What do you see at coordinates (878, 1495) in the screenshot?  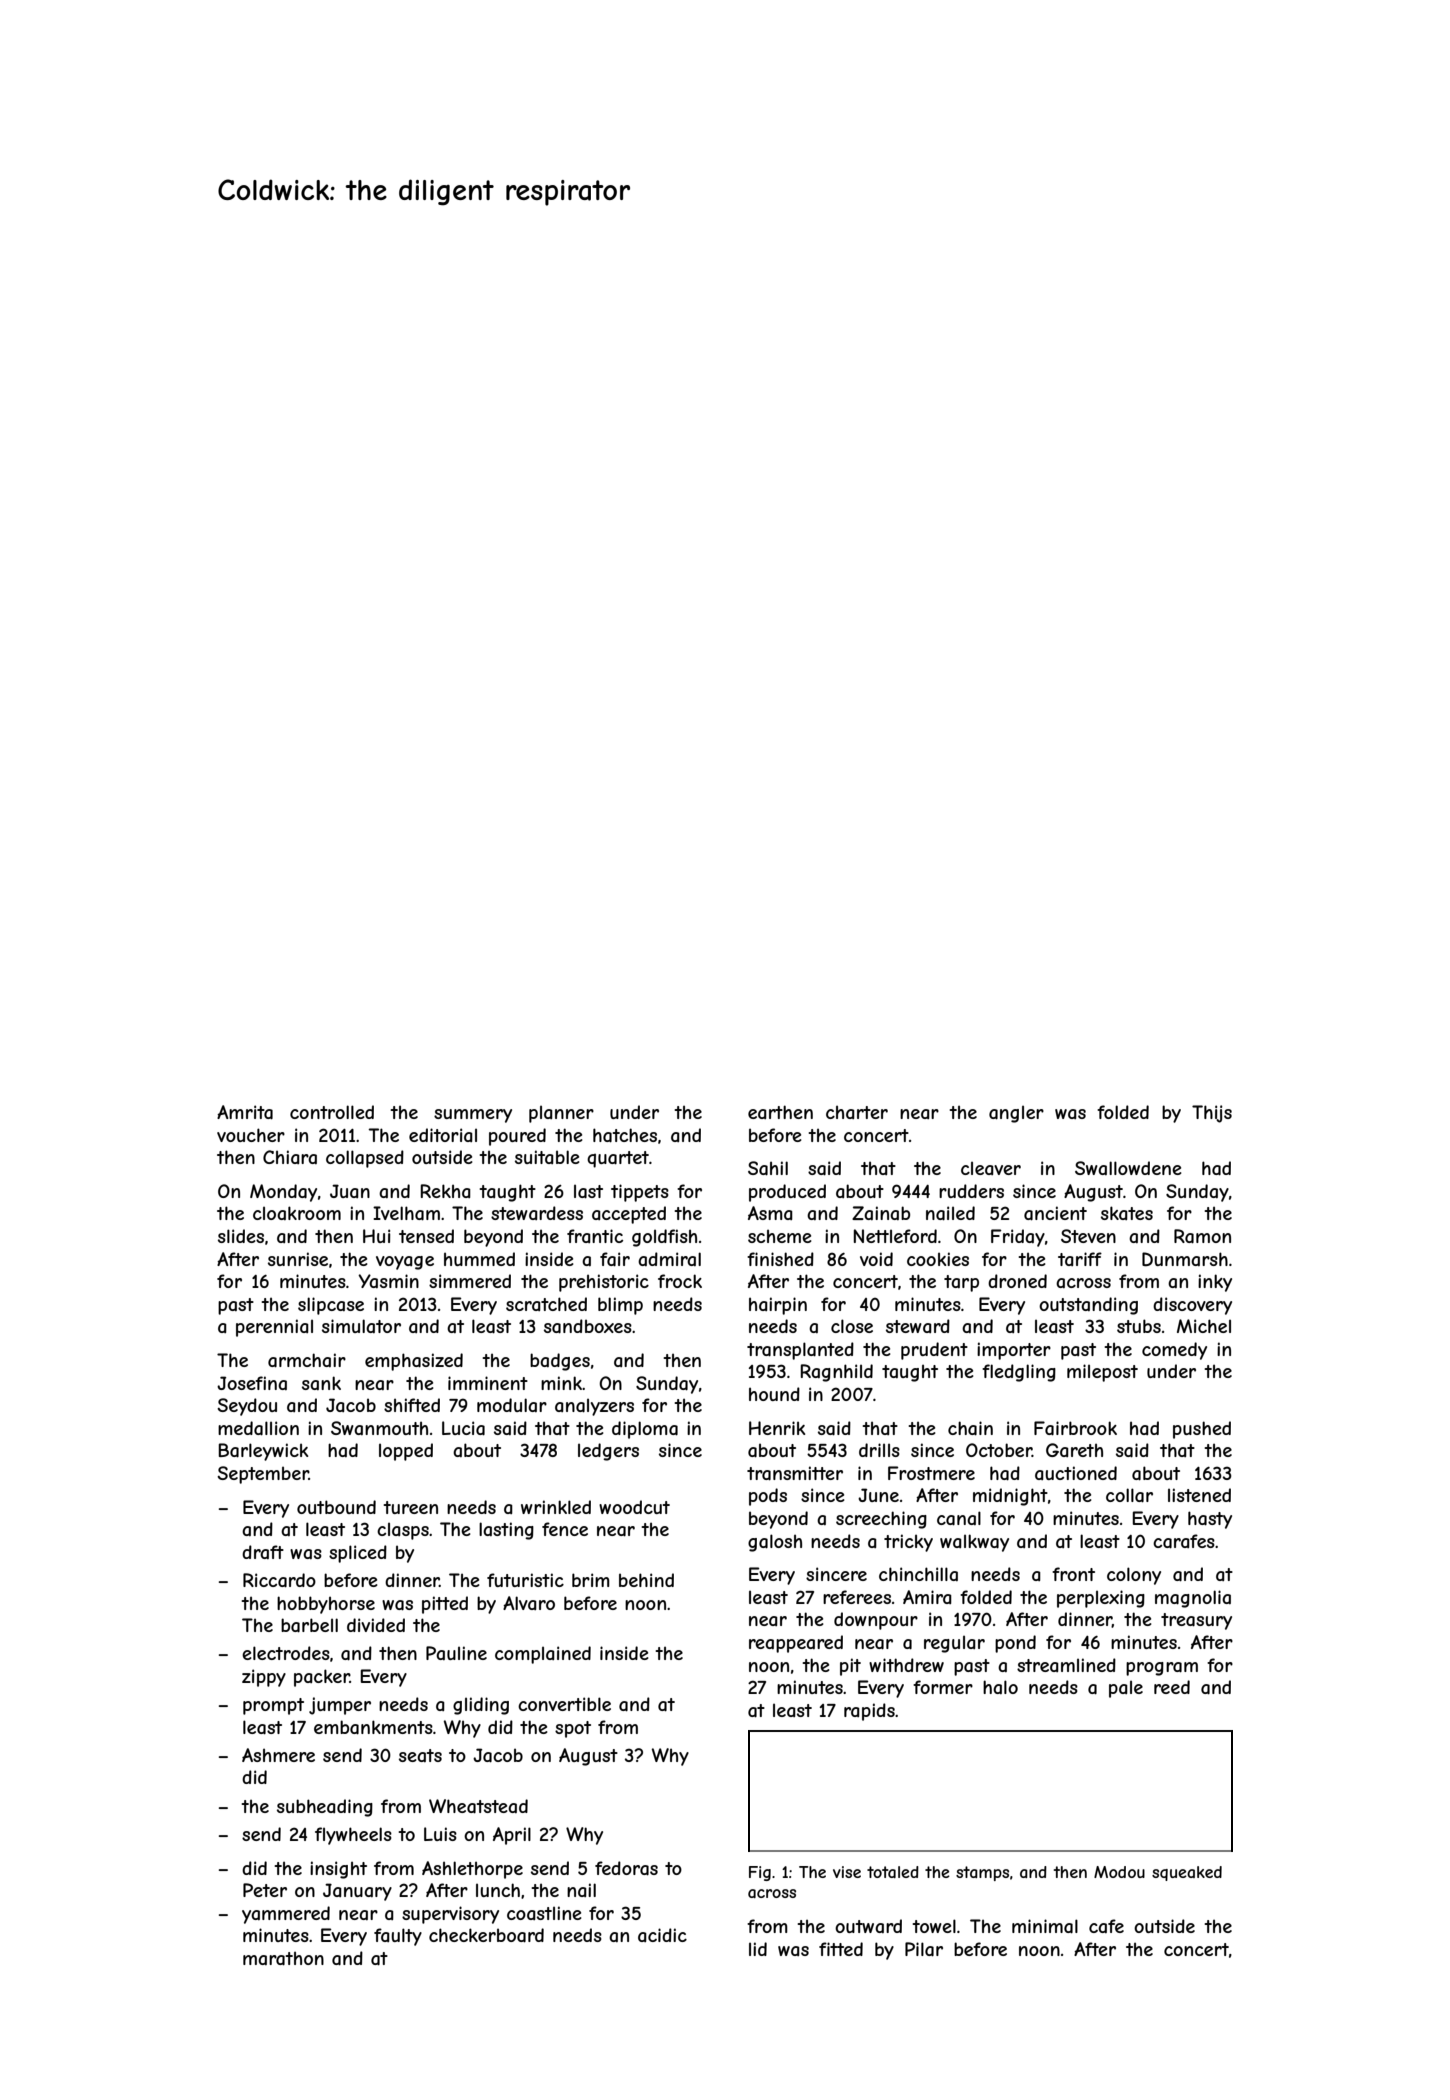 I see `June` at bounding box center [878, 1495].
